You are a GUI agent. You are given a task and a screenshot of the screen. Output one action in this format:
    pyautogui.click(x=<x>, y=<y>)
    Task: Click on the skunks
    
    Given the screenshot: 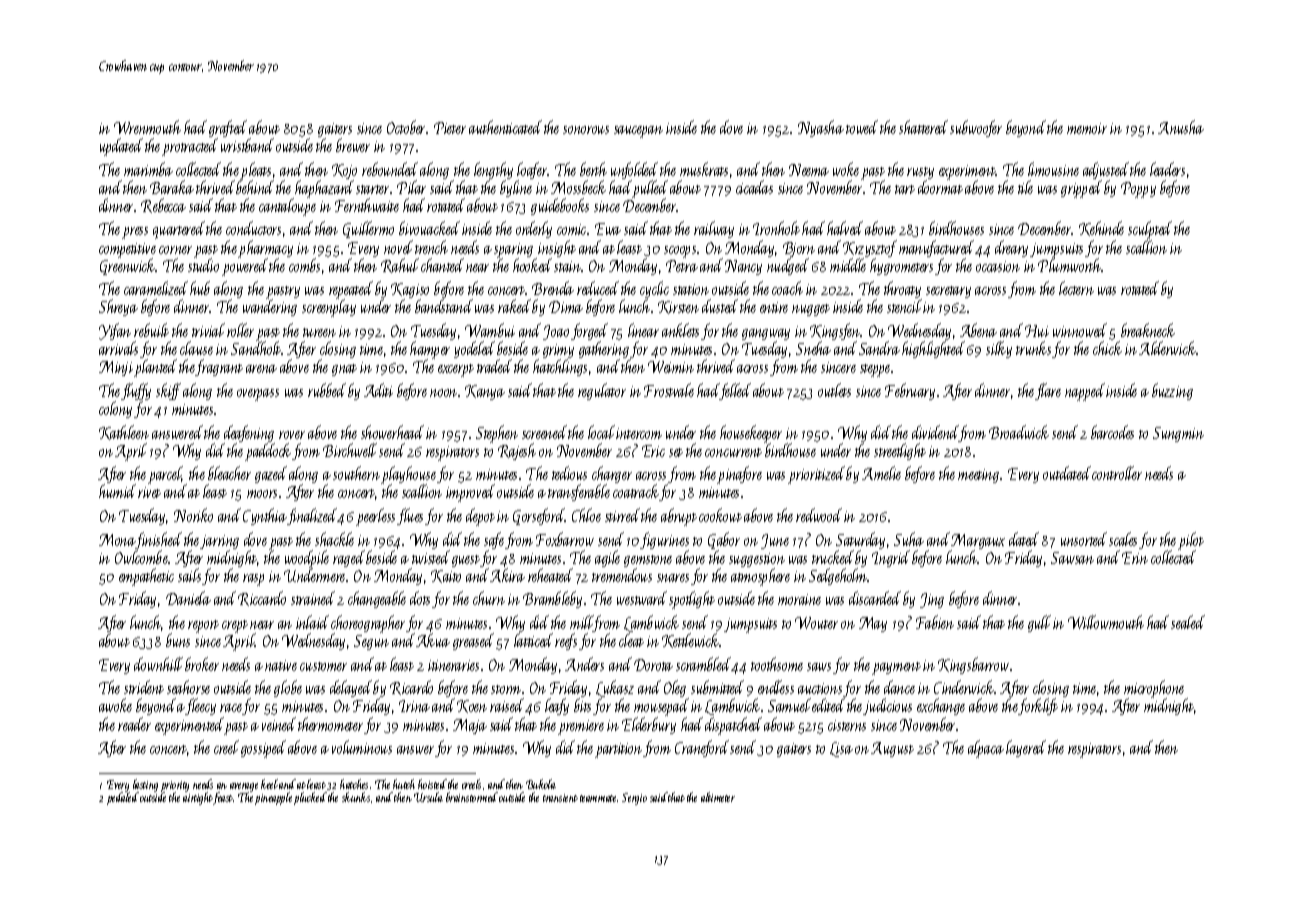 What is the action you would take?
    pyautogui.click(x=356, y=797)
